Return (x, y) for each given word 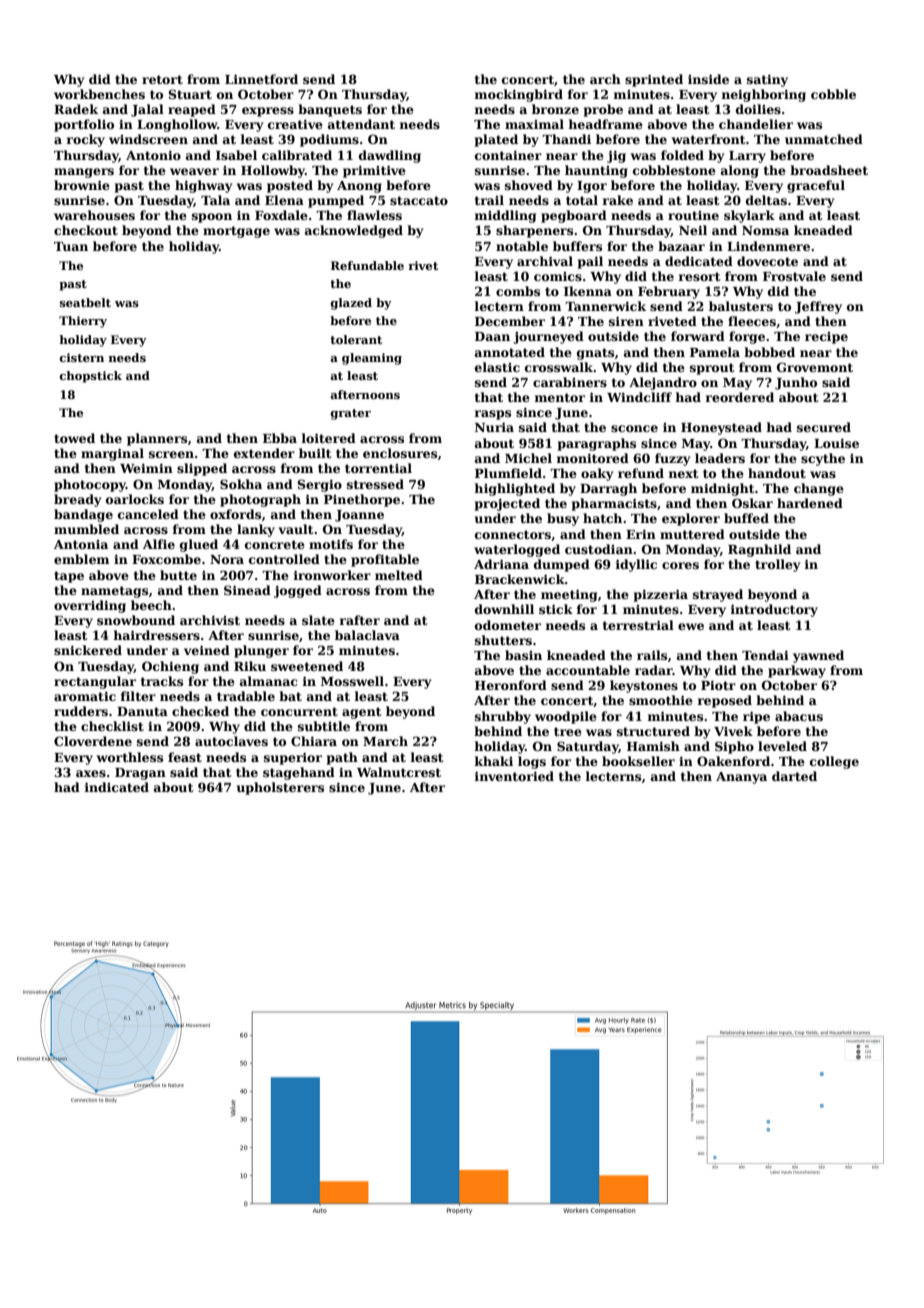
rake (617, 200)
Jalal (147, 110)
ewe (691, 626)
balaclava (367, 635)
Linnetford (261, 79)
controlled (284, 559)
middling (505, 216)
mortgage (236, 232)
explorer (691, 519)
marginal (112, 454)
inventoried (514, 776)
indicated (116, 787)
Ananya (741, 778)
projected (507, 504)
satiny (767, 80)
